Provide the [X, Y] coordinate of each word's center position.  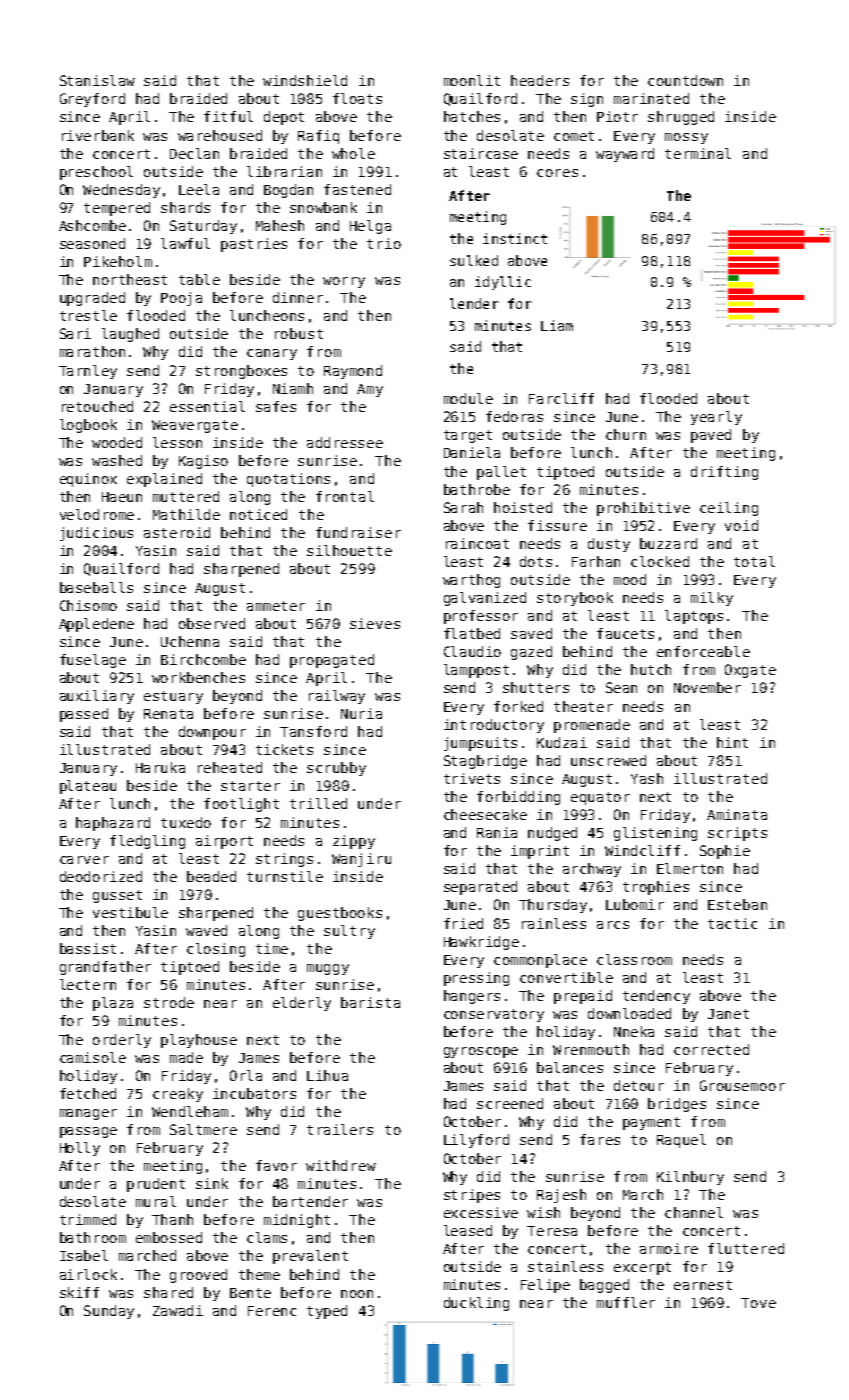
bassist [88, 948]
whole [353, 153]
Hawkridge [481, 943]
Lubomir [635, 904]
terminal [698, 153]
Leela [199, 189]
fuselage [93, 661]
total [754, 561]
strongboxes [241, 372]
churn [626, 434]
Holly [80, 1149]
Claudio [472, 651]
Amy [370, 390]
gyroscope [481, 1052]
